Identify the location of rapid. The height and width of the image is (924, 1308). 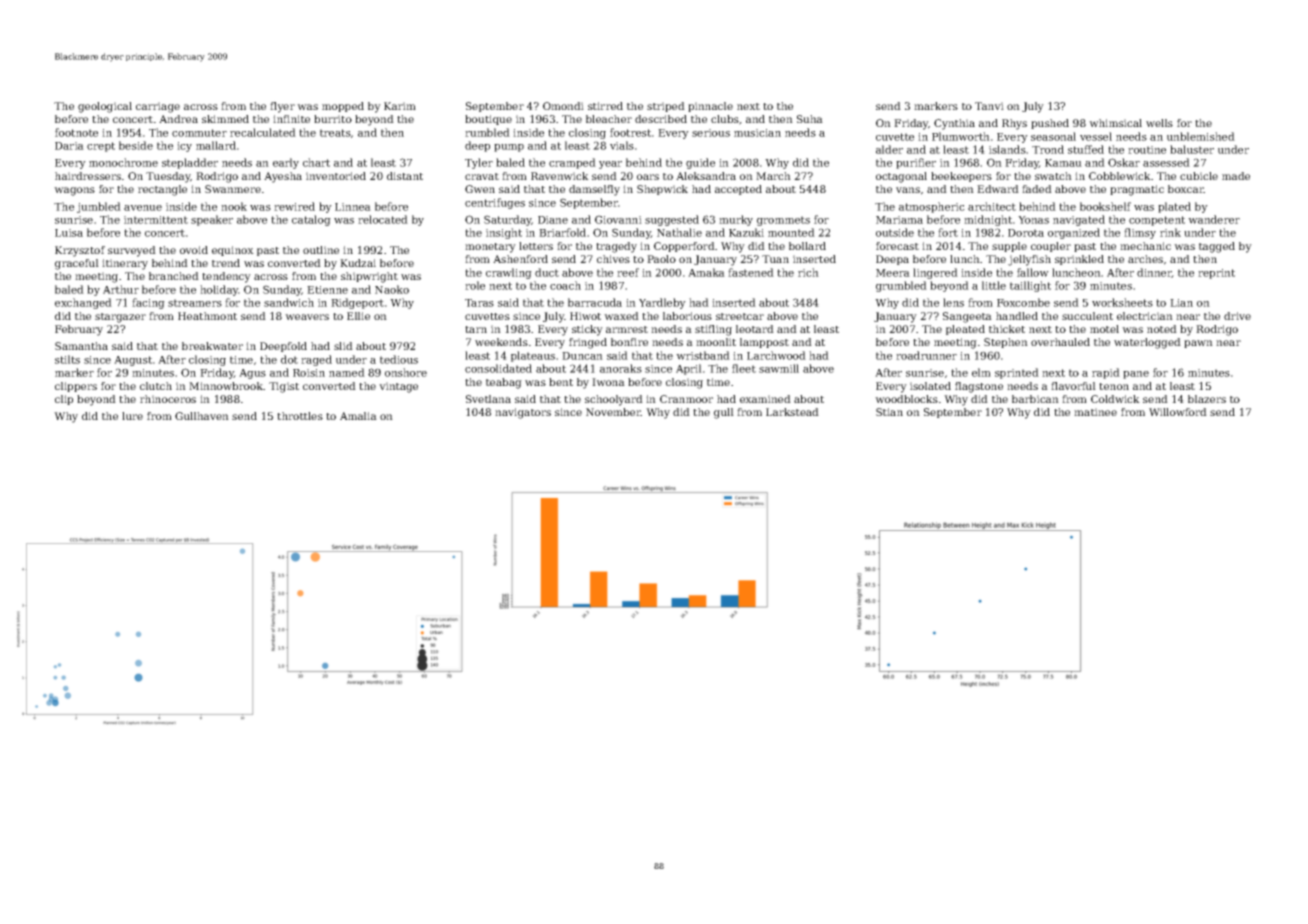
(1106, 373).
